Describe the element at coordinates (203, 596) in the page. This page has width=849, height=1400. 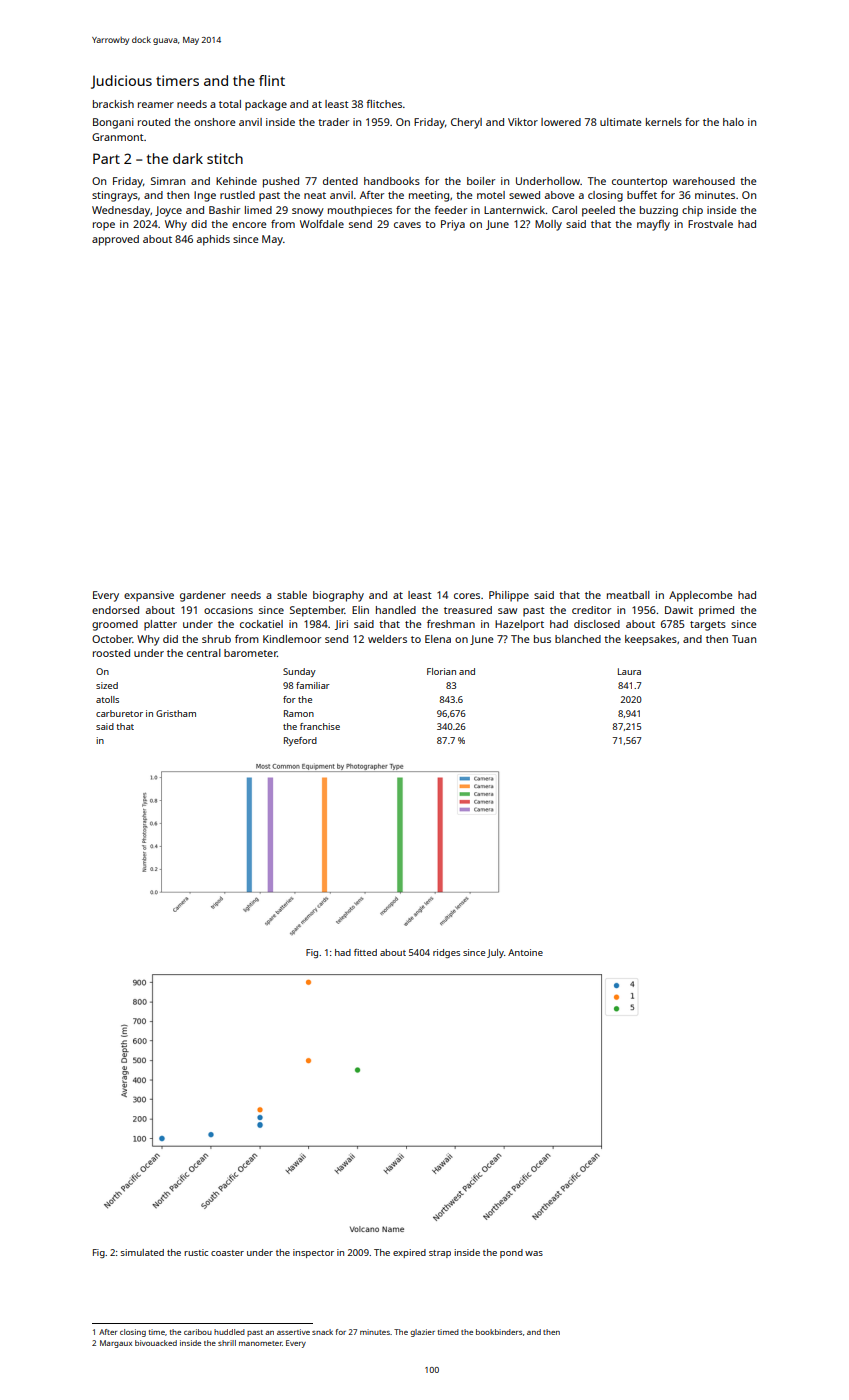
I see `gardener` at that location.
